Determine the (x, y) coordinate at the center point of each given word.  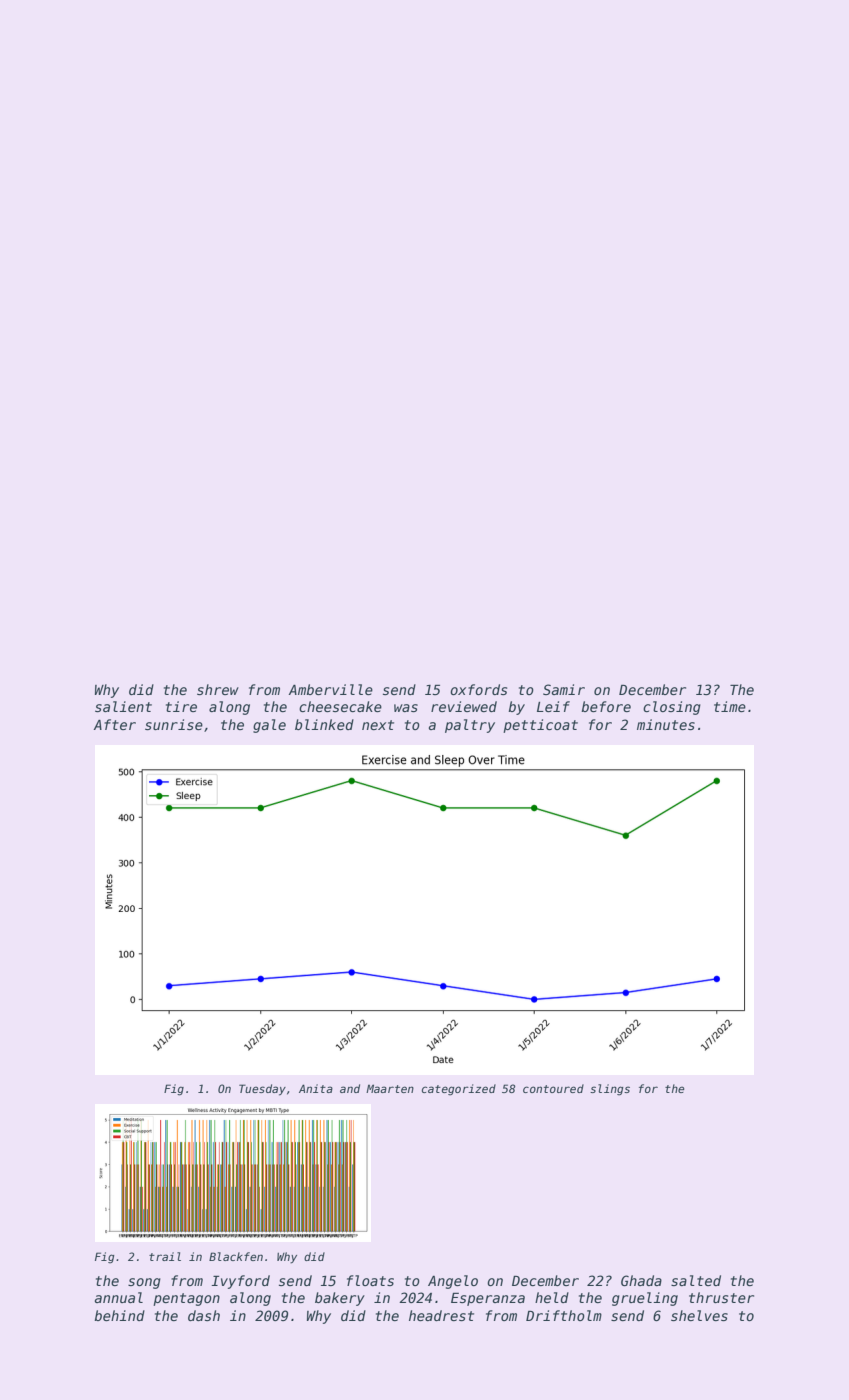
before (606, 706)
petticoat (540, 726)
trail (165, 1256)
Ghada (641, 1280)
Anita (316, 1088)
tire (181, 706)
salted (696, 1280)
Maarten (390, 1088)
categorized (459, 1090)
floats (370, 1280)
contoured (553, 1088)
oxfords (478, 689)
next (378, 725)
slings (610, 1090)
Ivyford (240, 1282)
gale (269, 726)
